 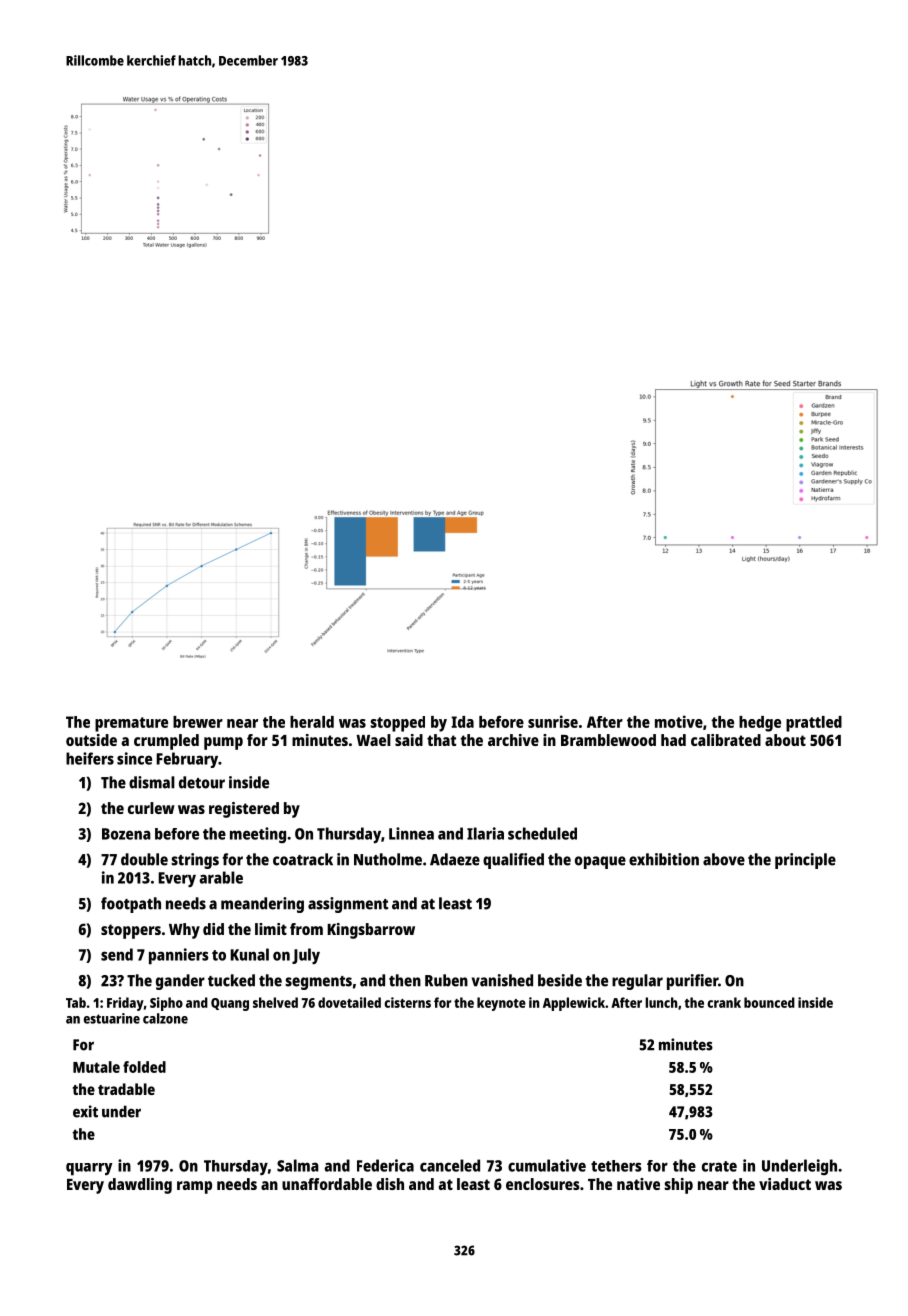 I want to click on Linnea, so click(x=411, y=833).
